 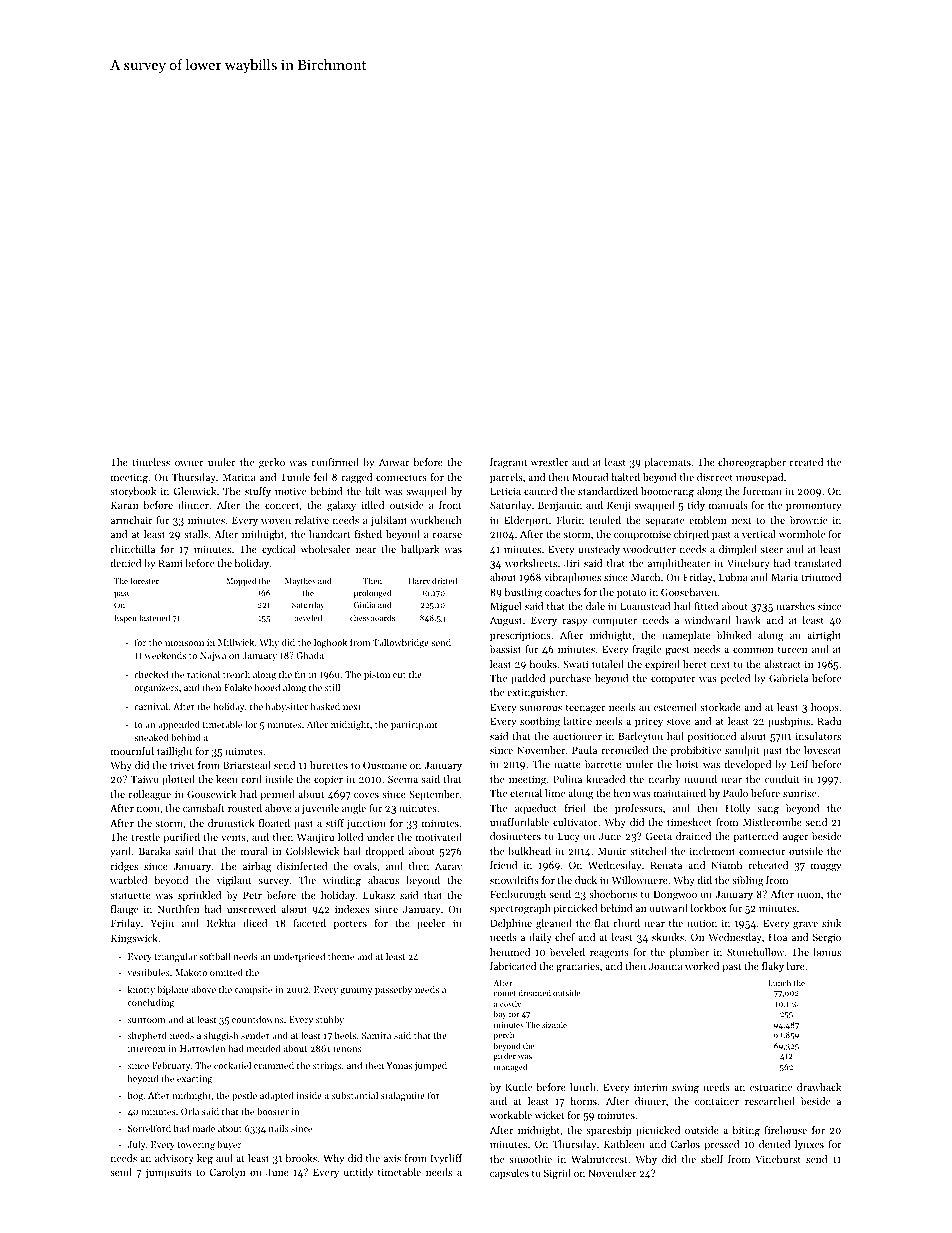 What do you see at coordinates (788, 678) in the screenshot?
I see `Gabriela` at bounding box center [788, 678].
